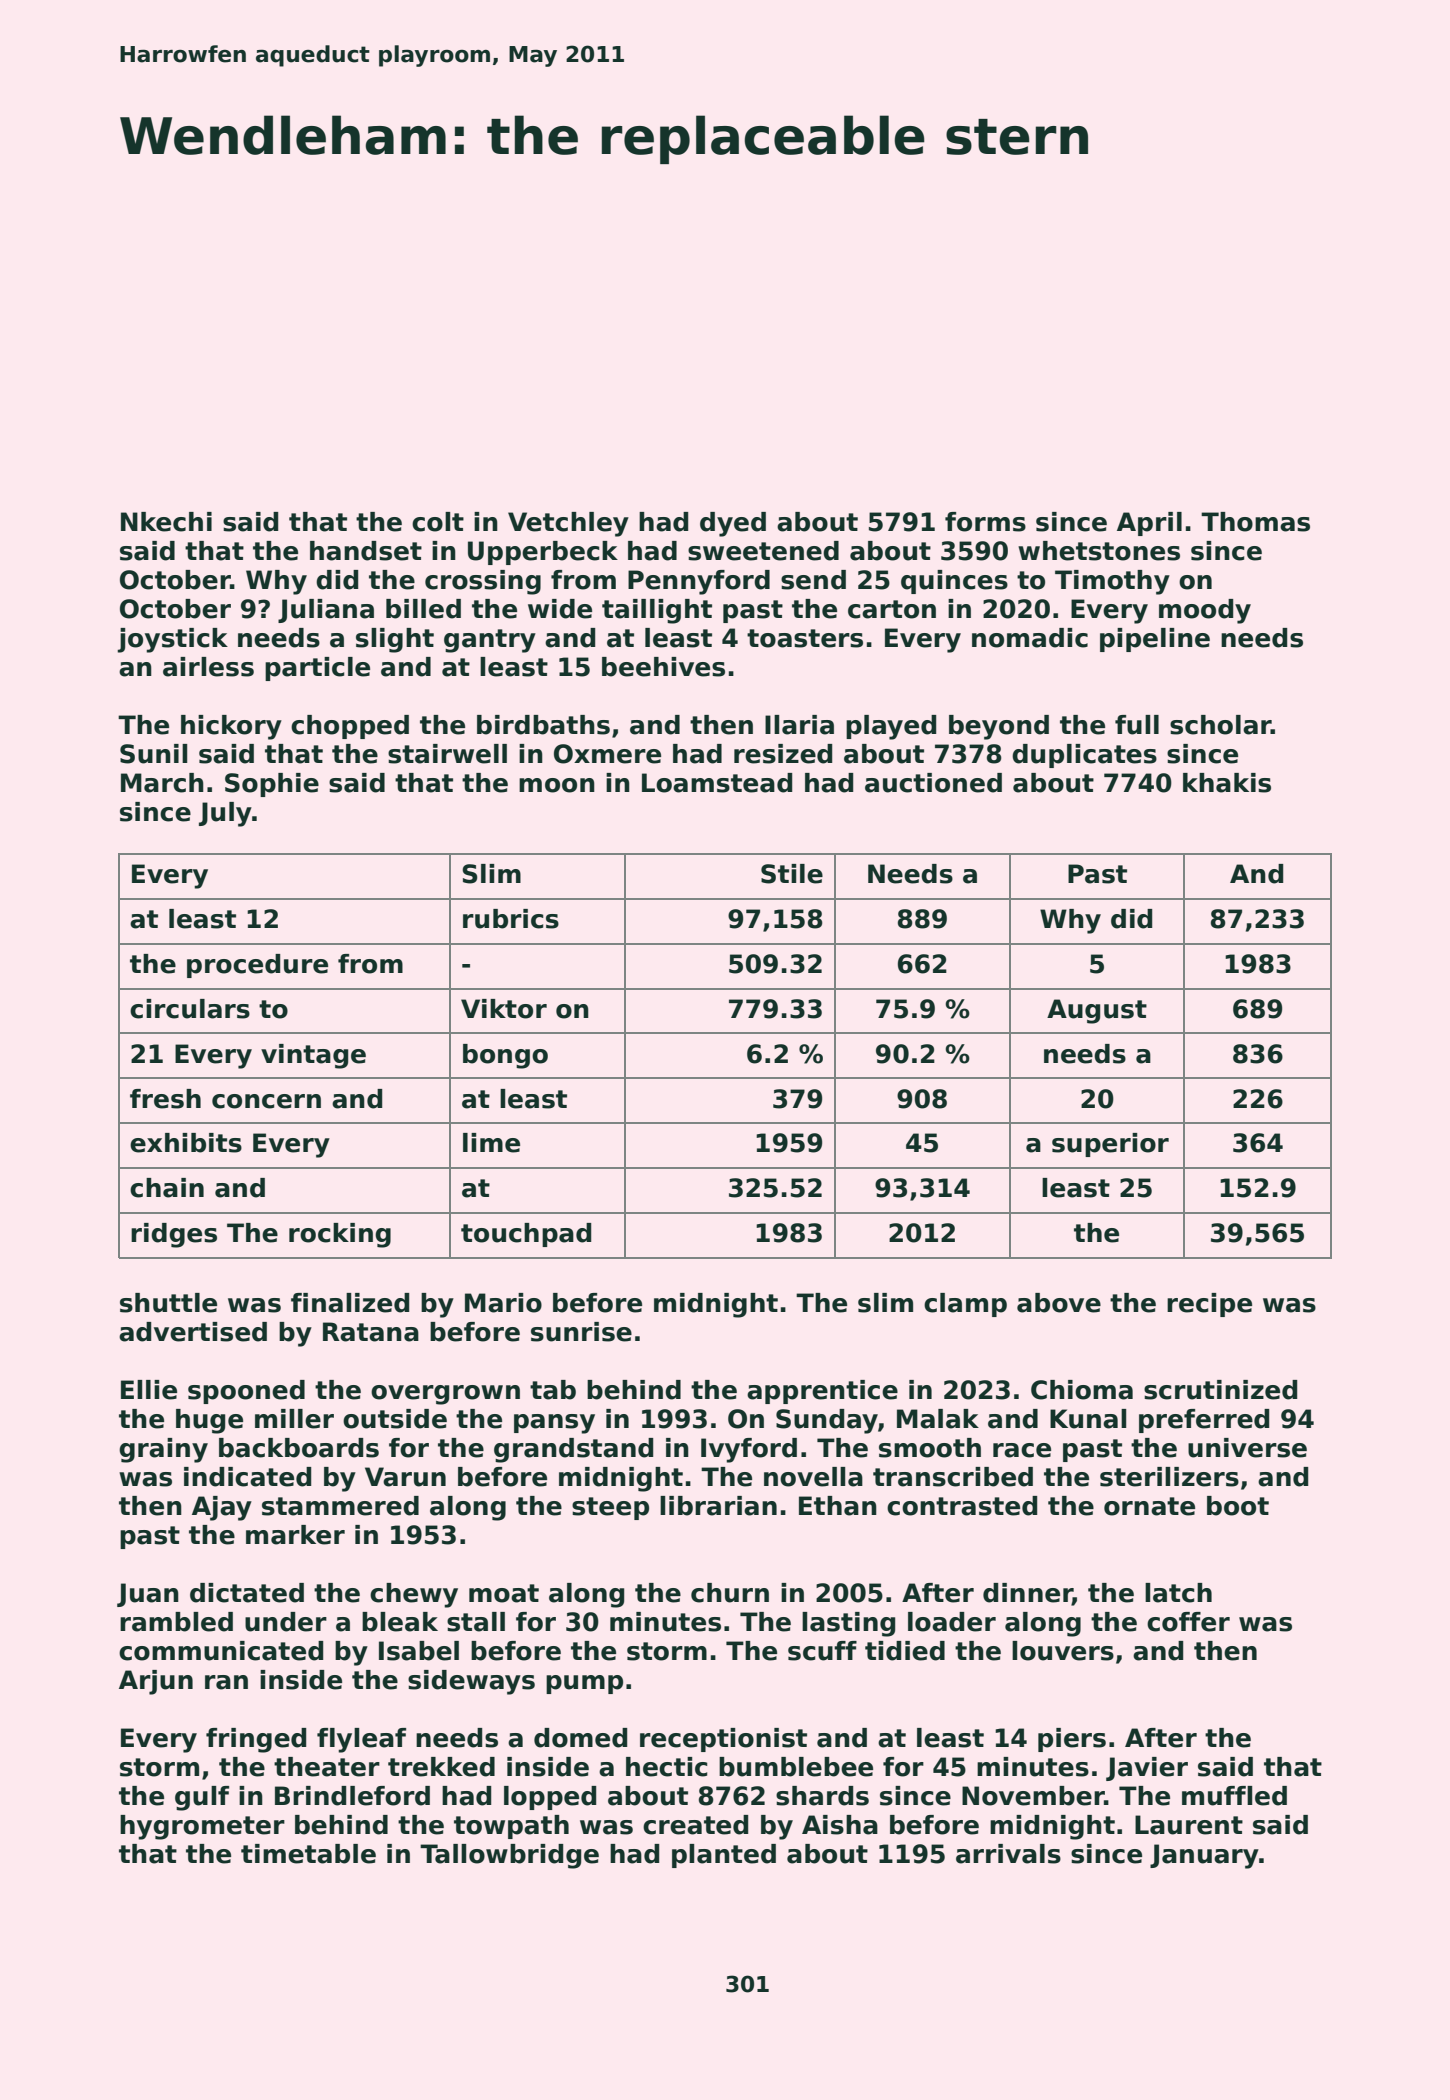 The height and width of the document is (2100, 1450). I want to click on universe, so click(1247, 1448).
